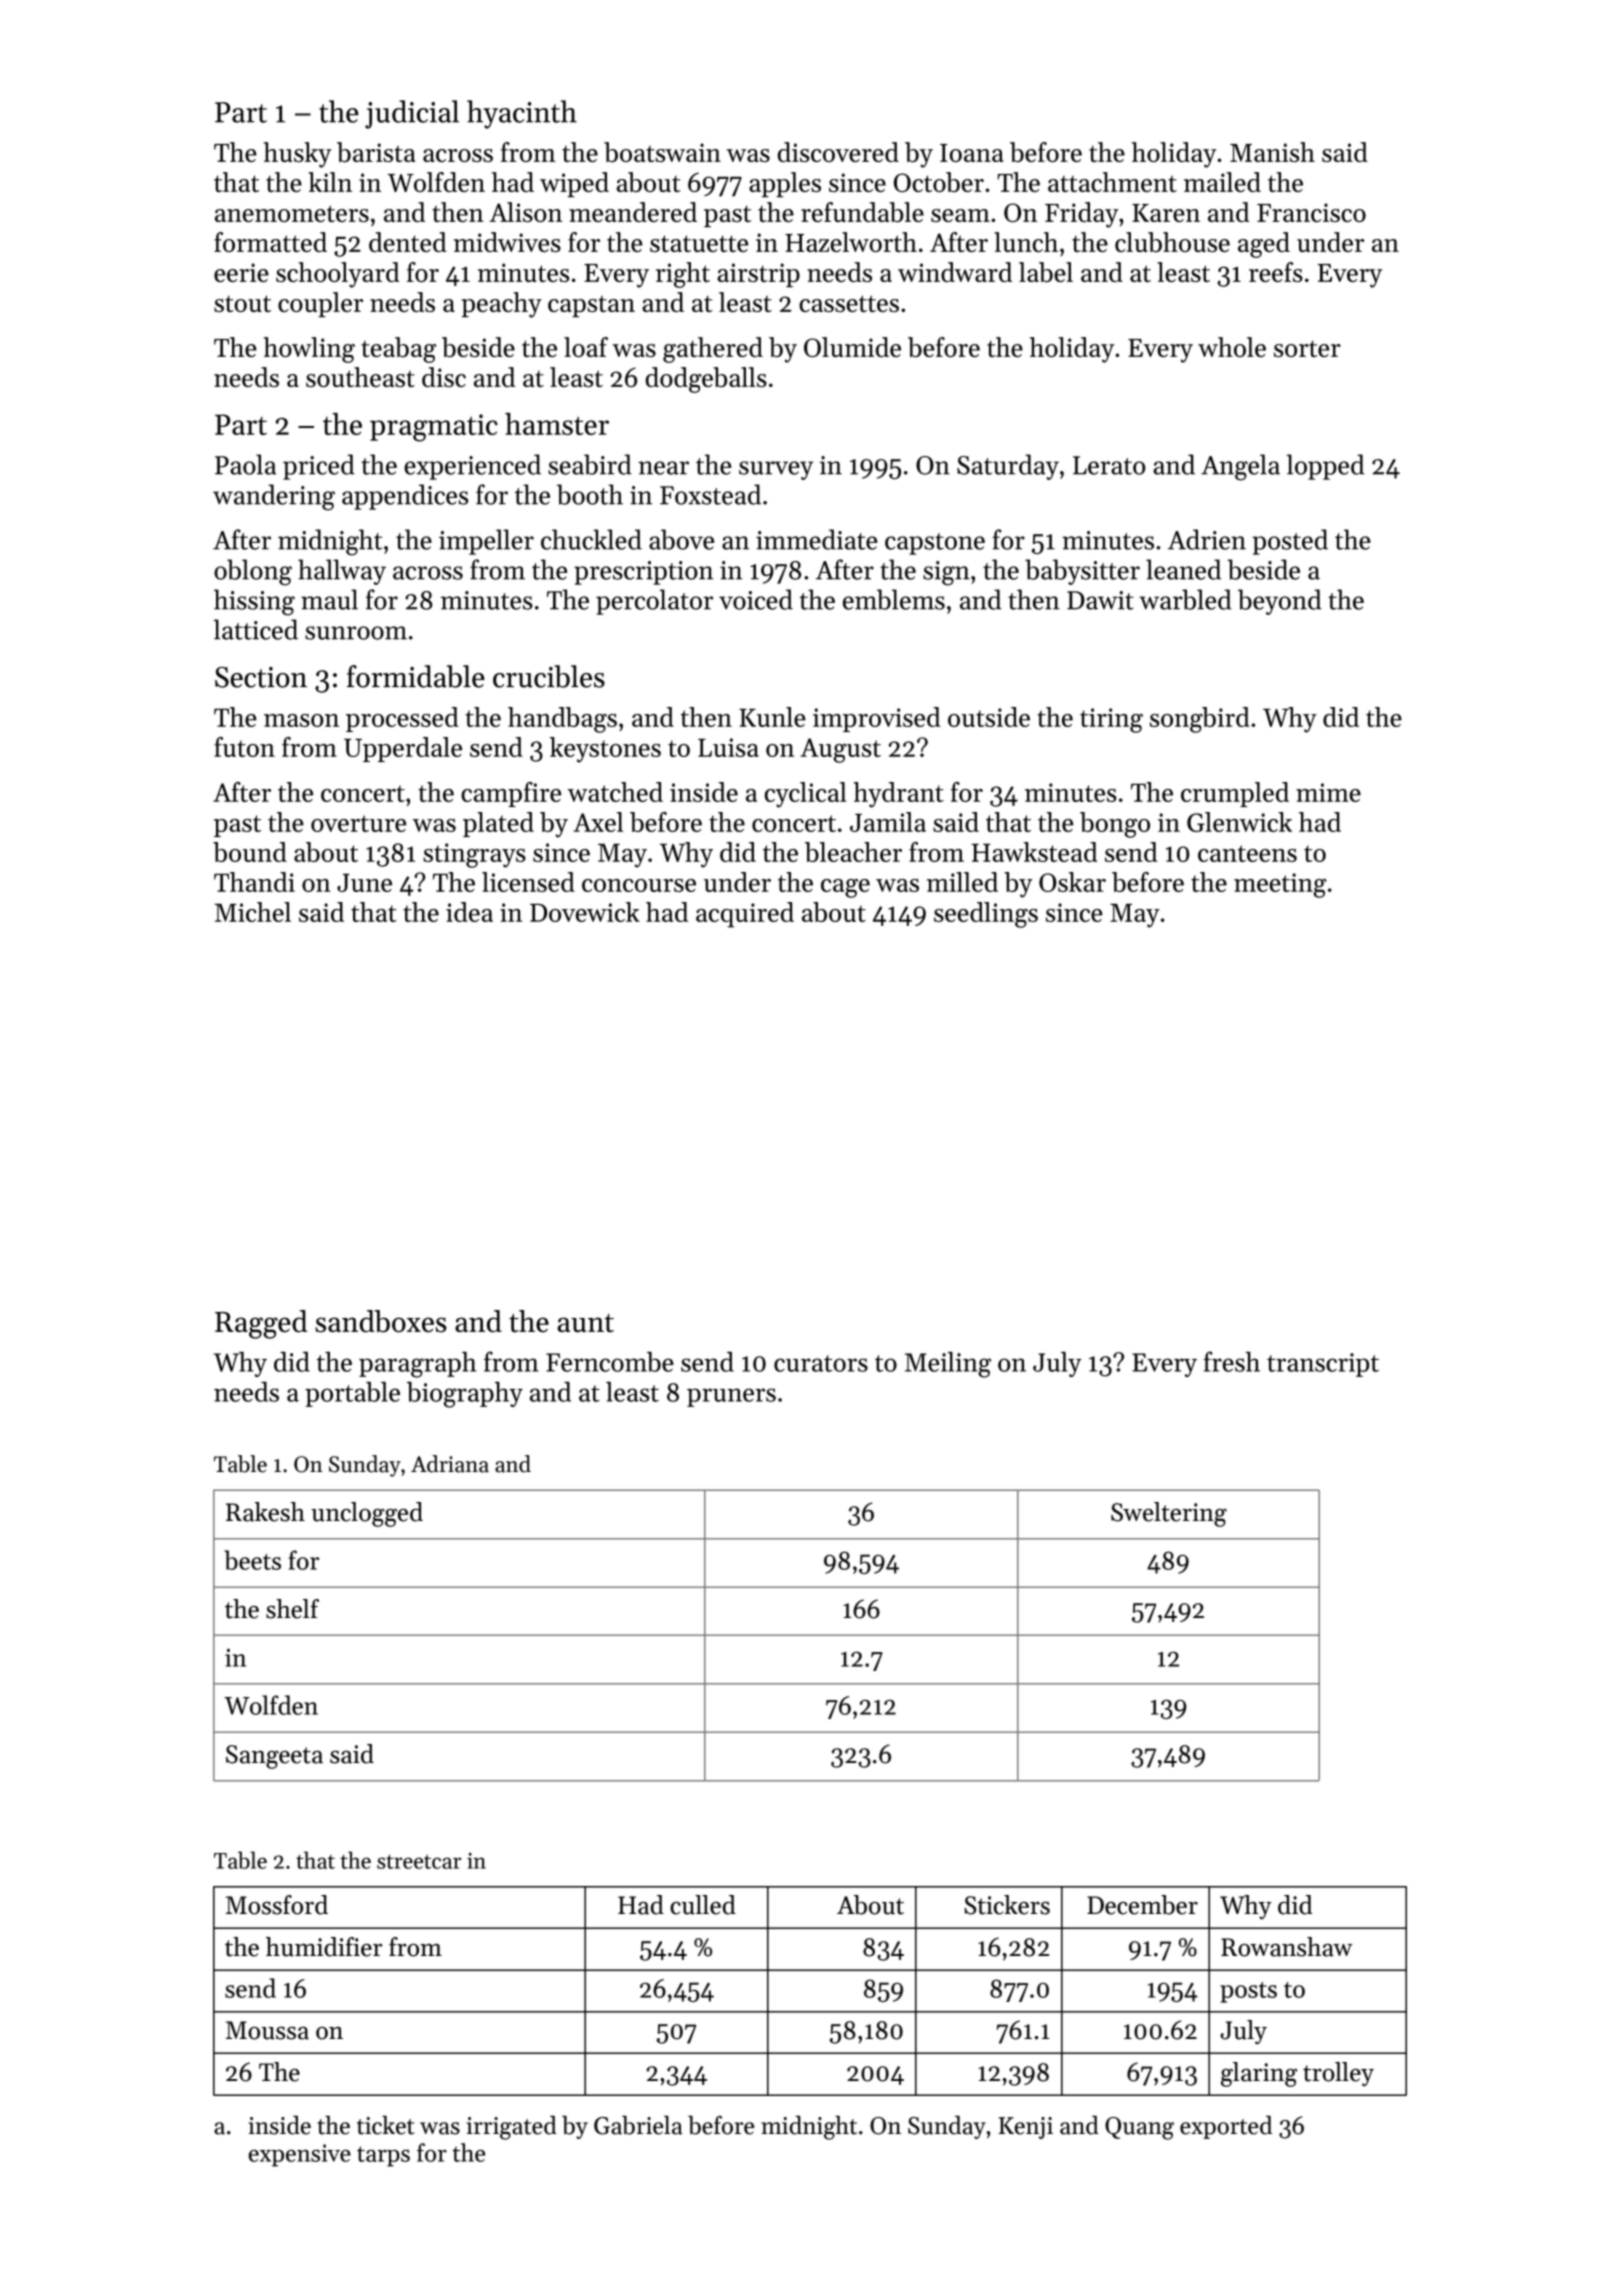  Describe the element at coordinates (267, 2030) in the document. I see `Moussa` at that location.
